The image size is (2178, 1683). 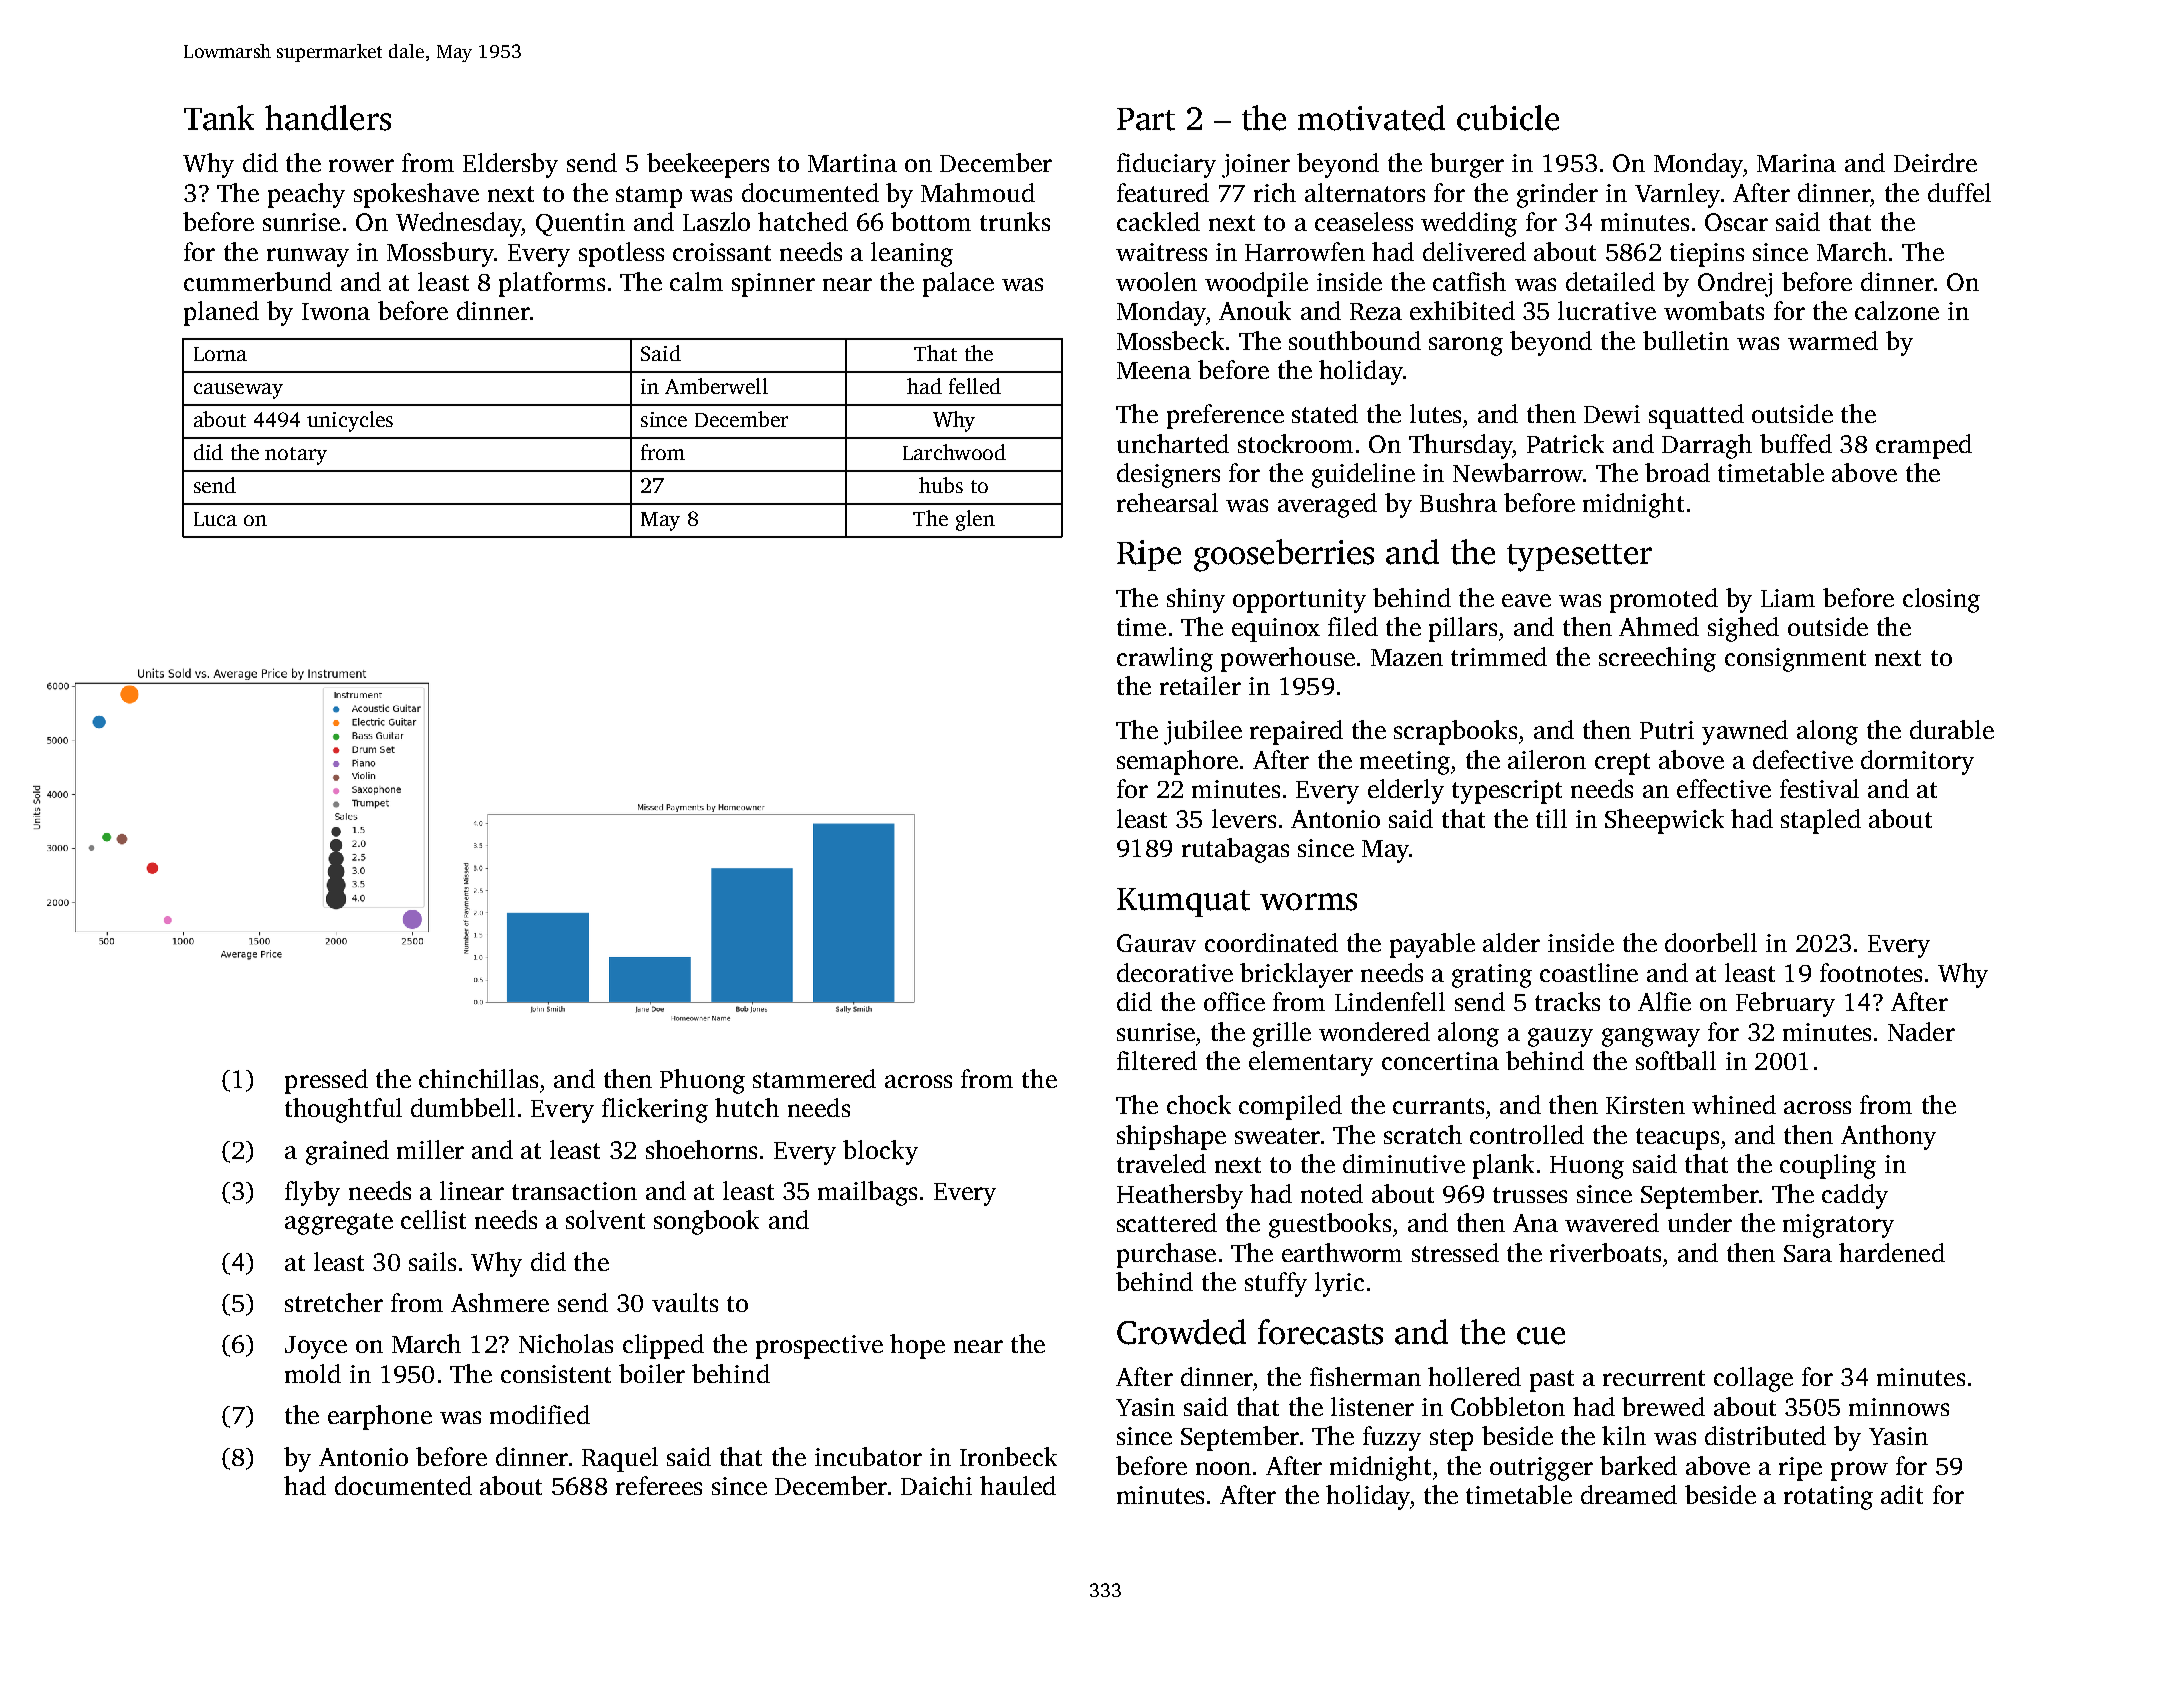 I want to click on handlers, so click(x=328, y=118).
